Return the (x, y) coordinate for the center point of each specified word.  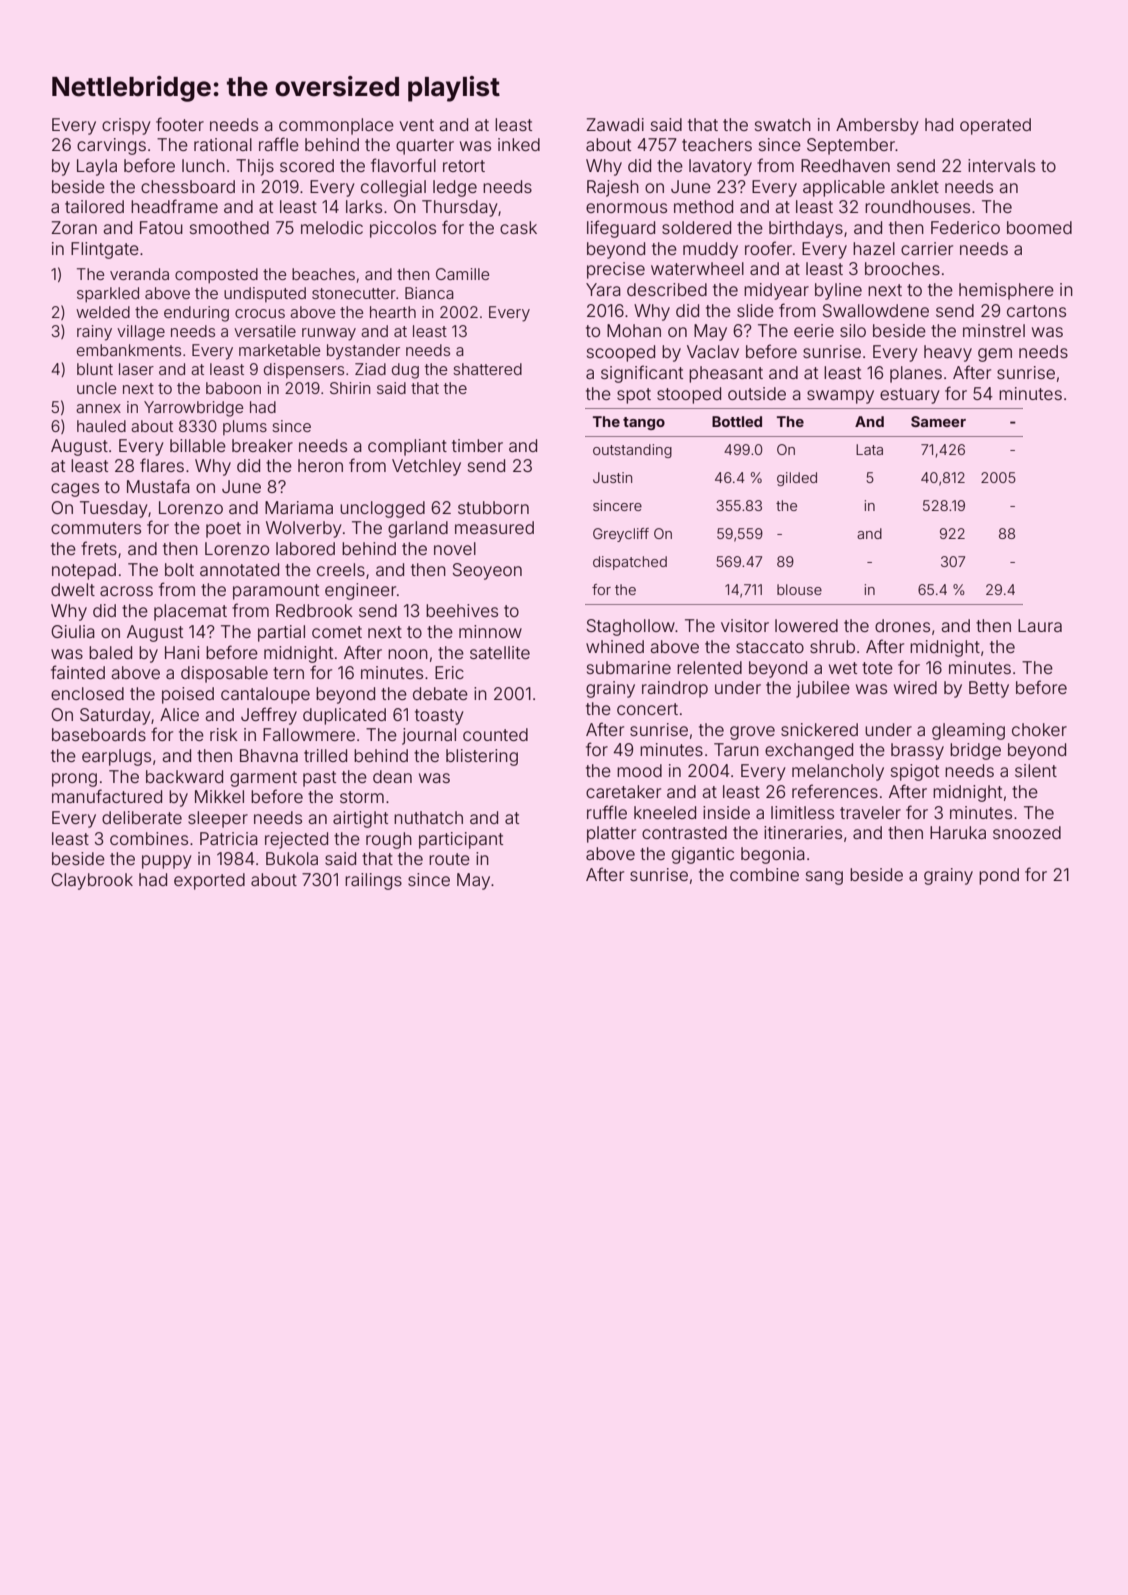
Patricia (229, 838)
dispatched (630, 563)
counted (495, 734)
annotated (239, 569)
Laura (1040, 625)
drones (902, 625)
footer (180, 124)
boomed (1039, 227)
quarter (425, 147)
